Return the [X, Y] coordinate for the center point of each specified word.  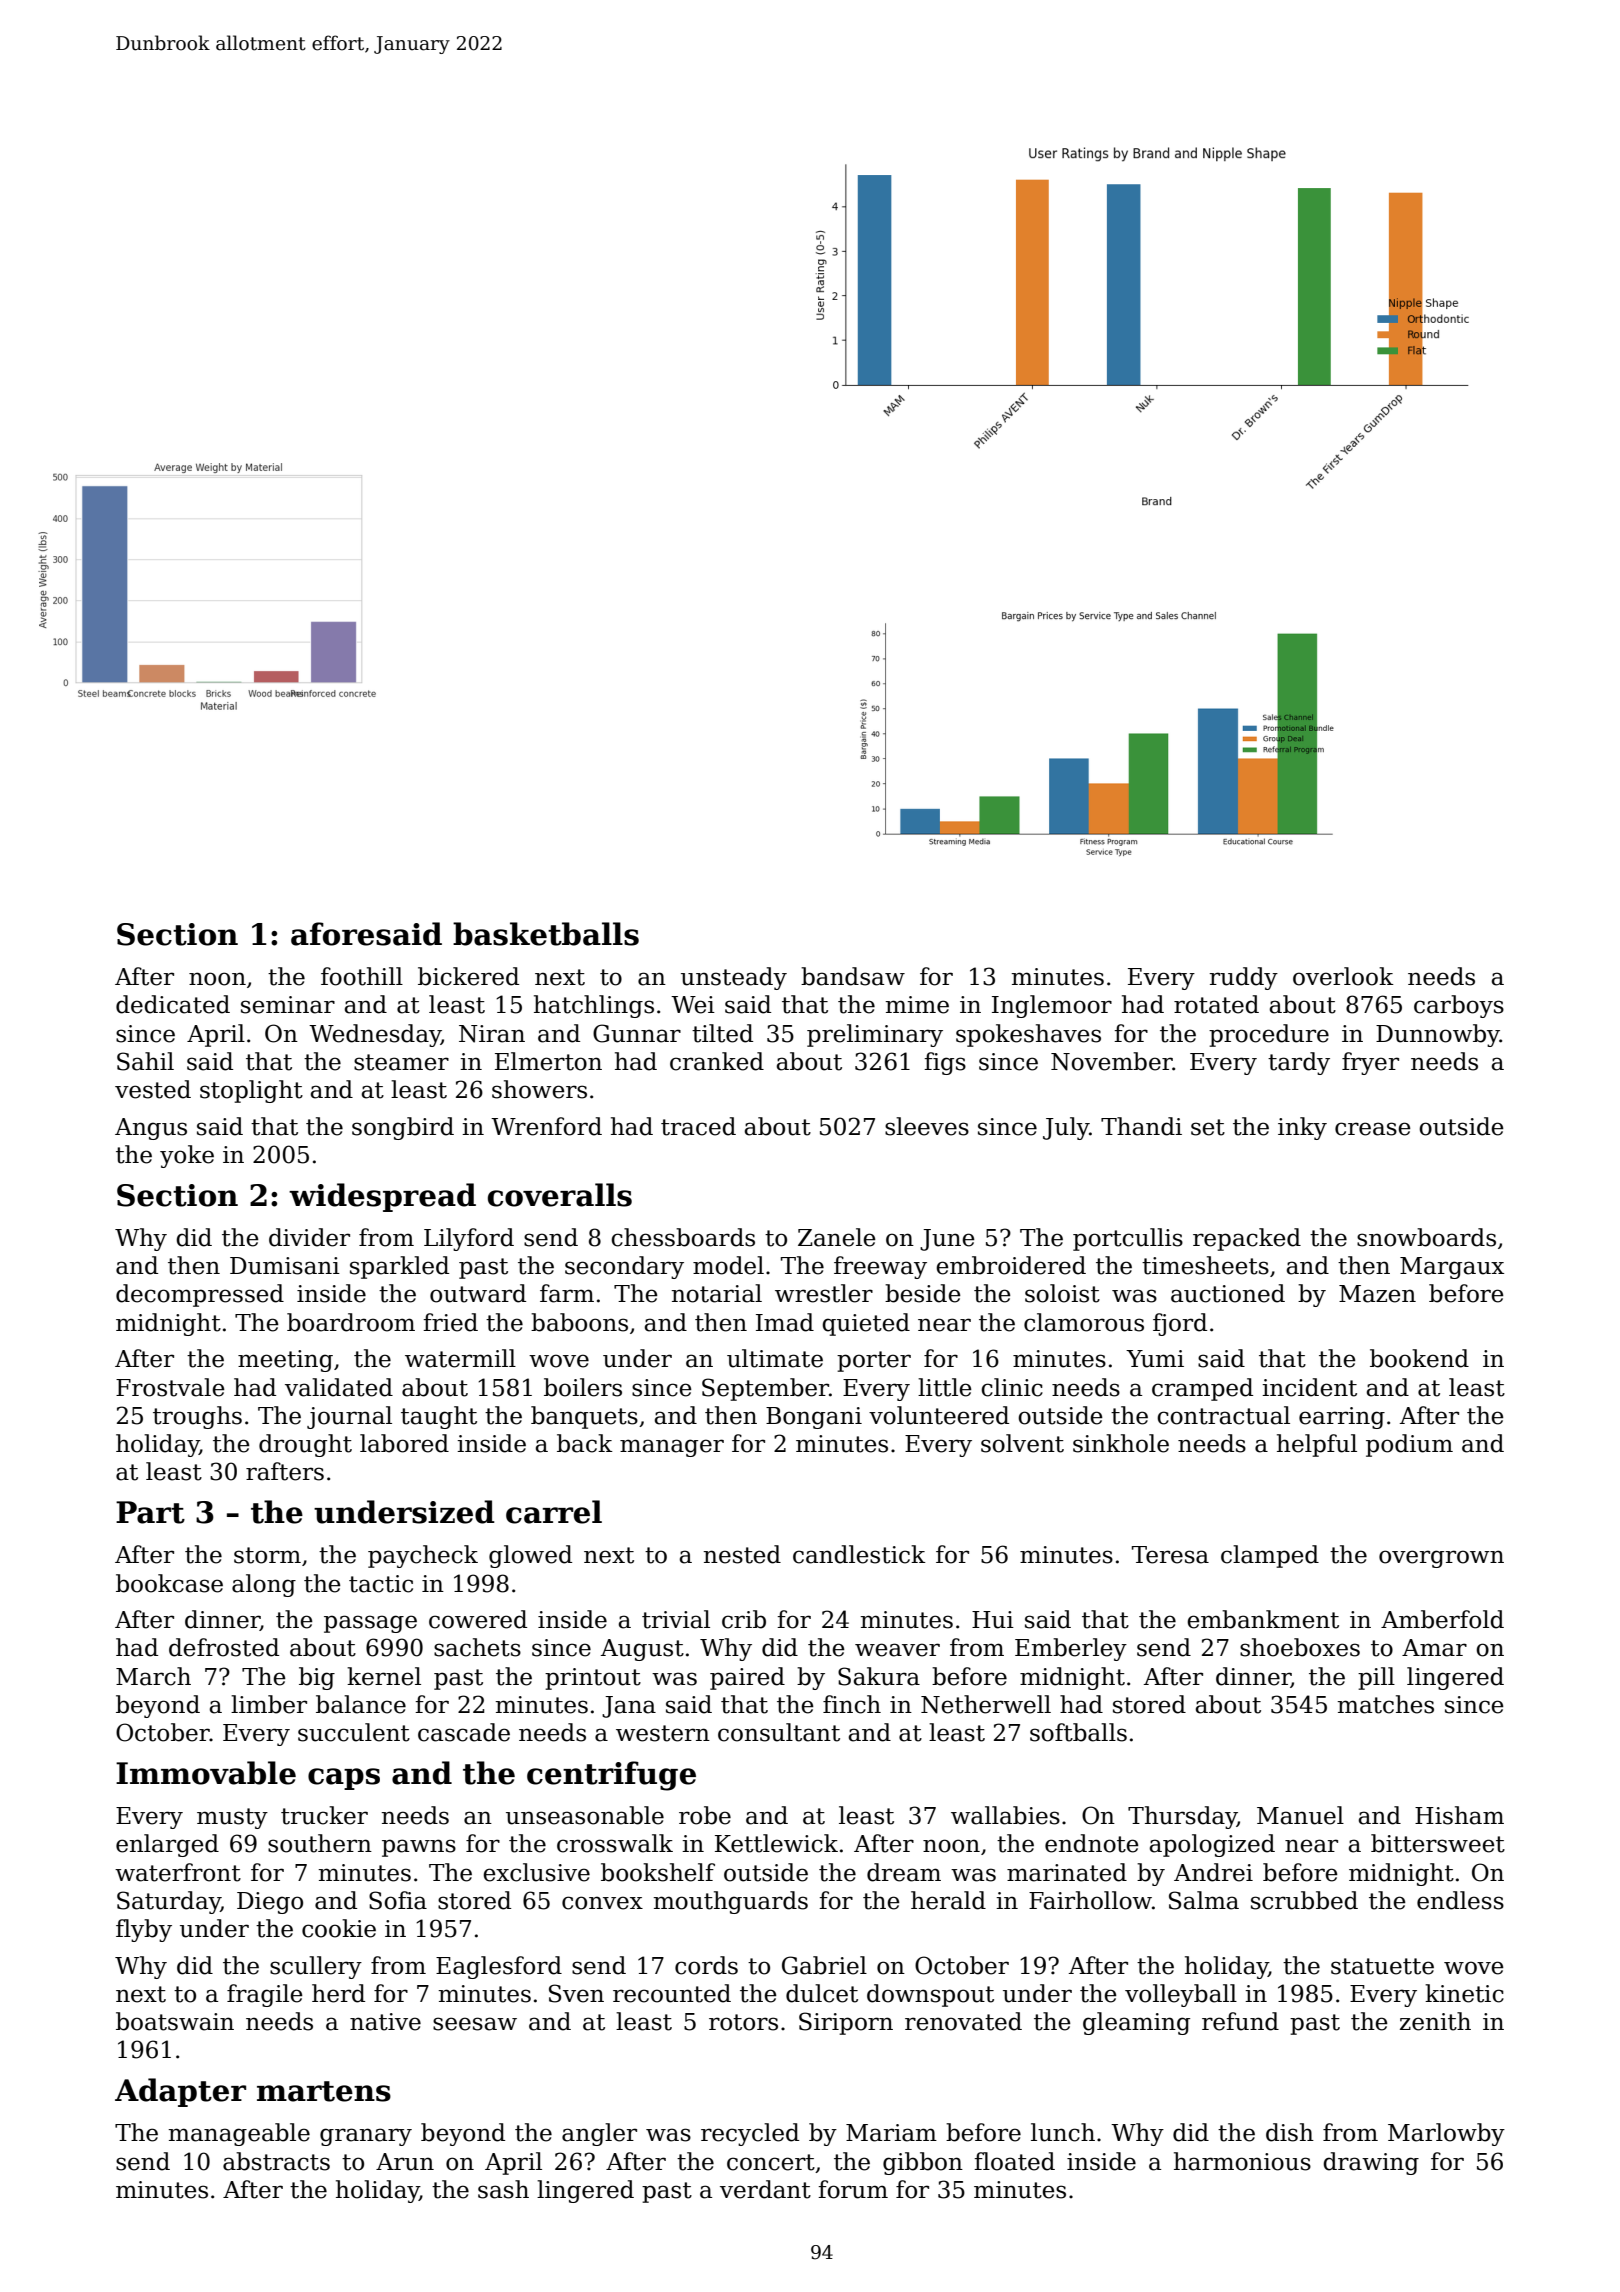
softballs [1078, 1732]
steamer [401, 1062]
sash [503, 2189]
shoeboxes [1300, 1647]
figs [945, 1063]
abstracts [276, 2161]
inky [1302, 1128]
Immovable [206, 1773]
